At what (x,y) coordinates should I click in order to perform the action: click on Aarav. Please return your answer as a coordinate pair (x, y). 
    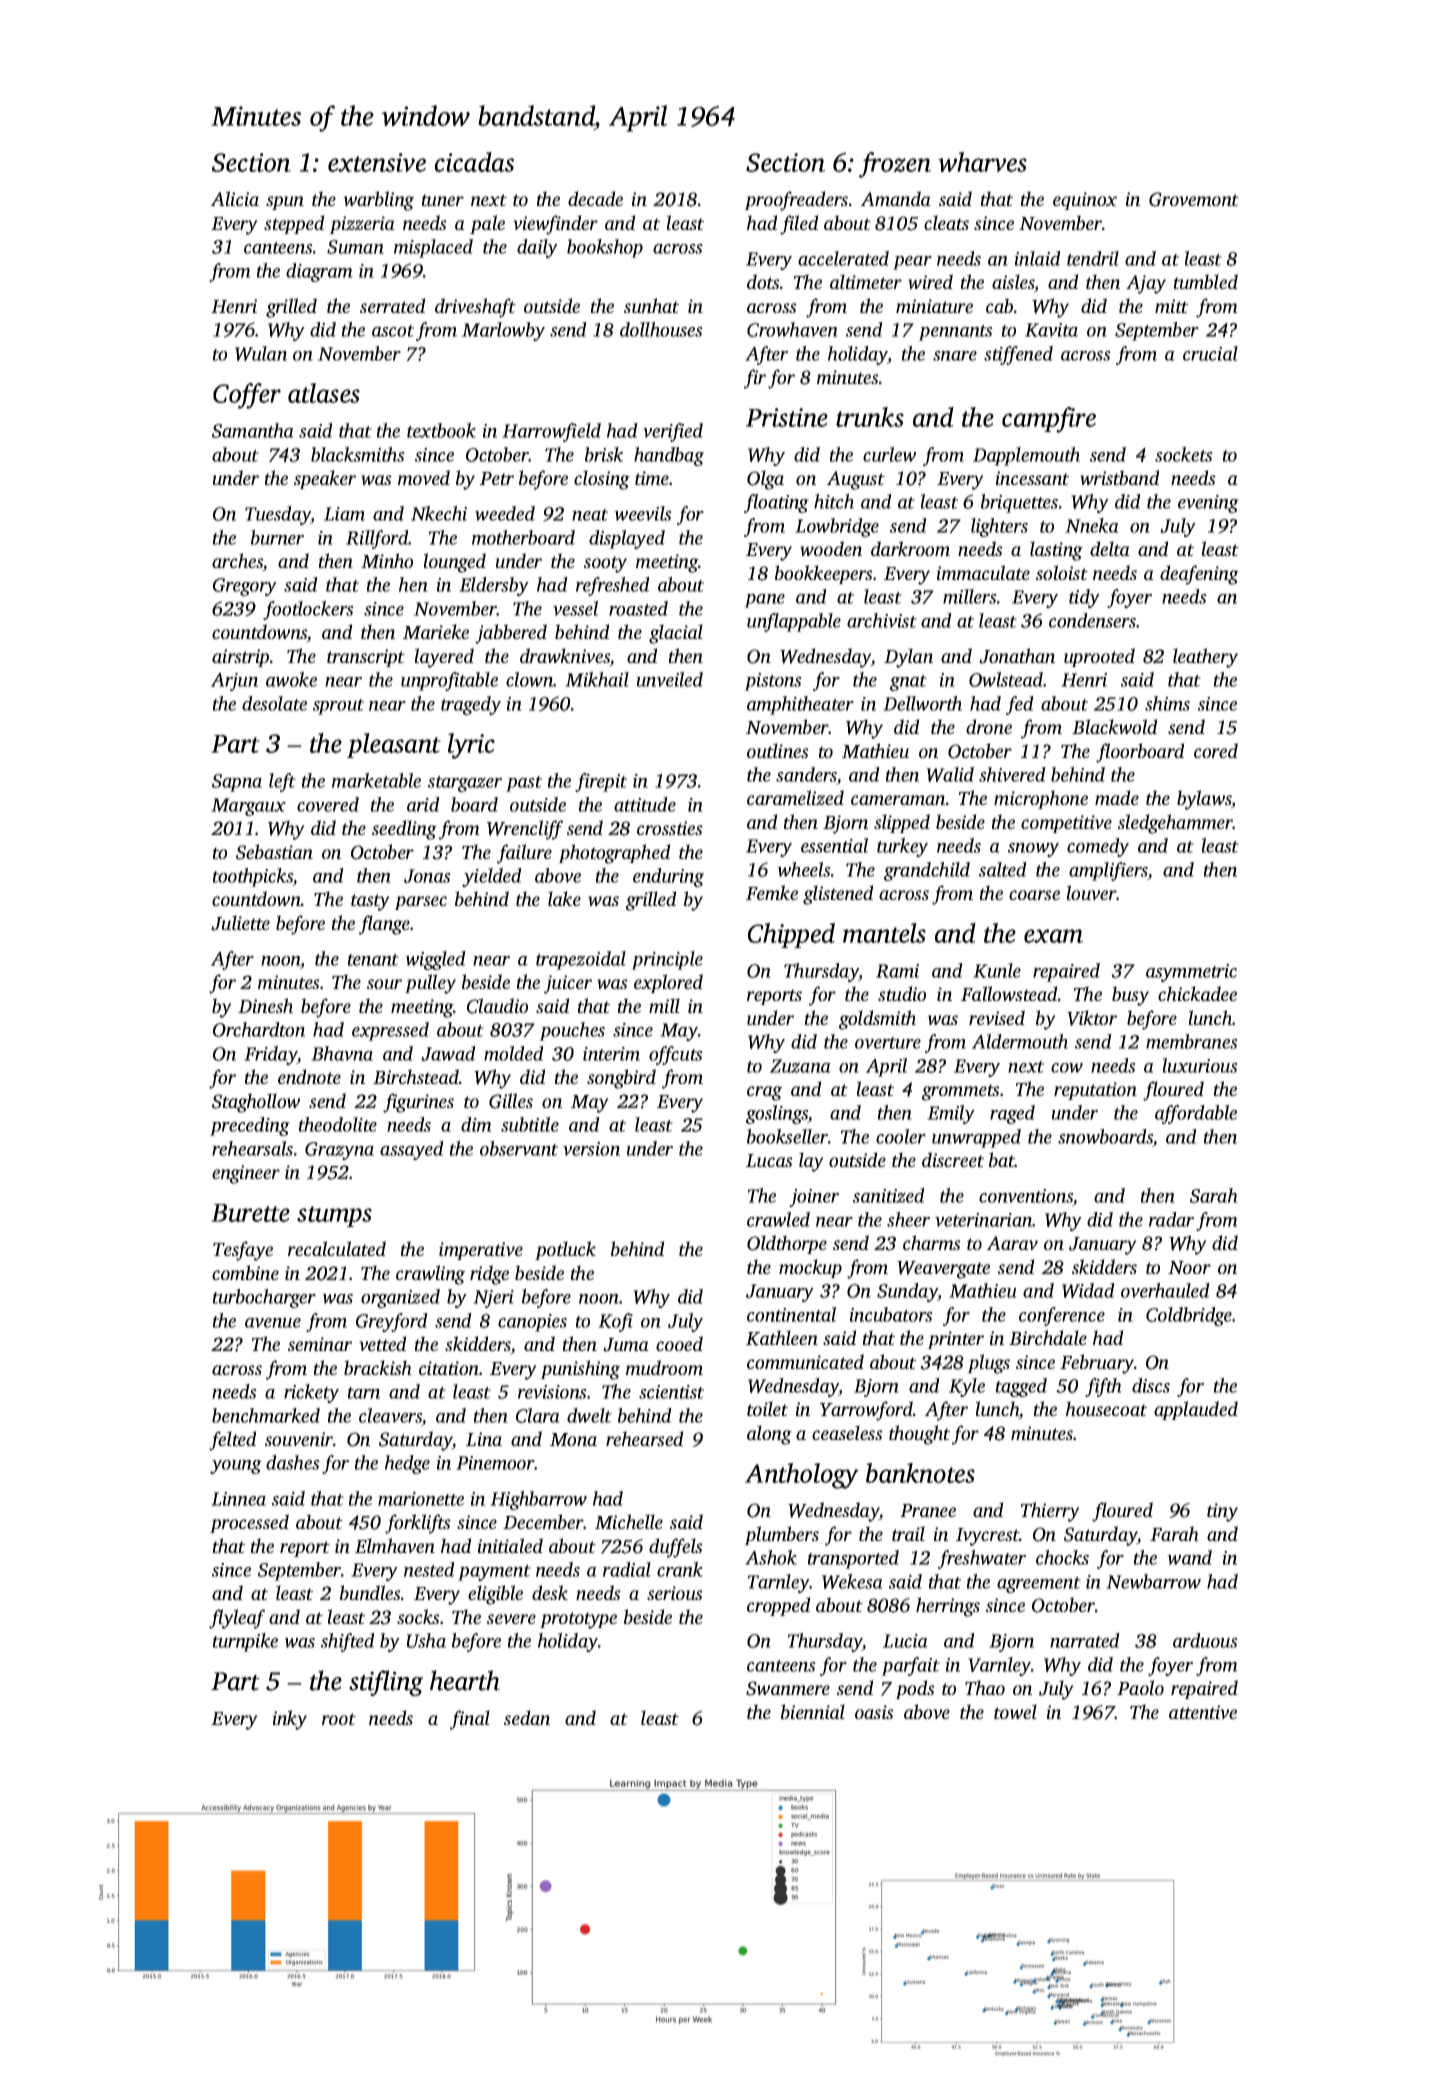
    Looking at the image, I should click on (1012, 1243).
